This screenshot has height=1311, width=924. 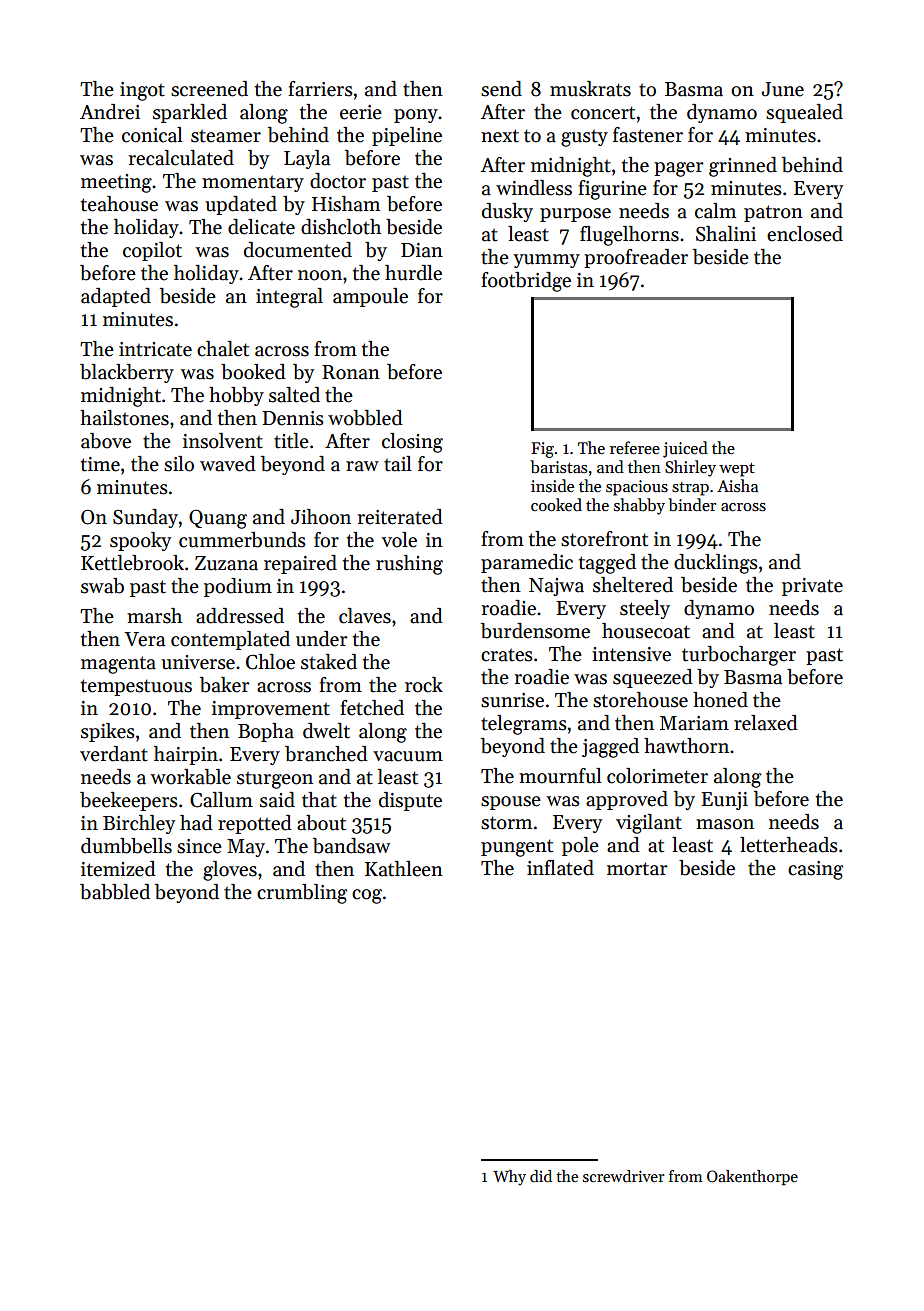 I want to click on booked, so click(x=253, y=372).
